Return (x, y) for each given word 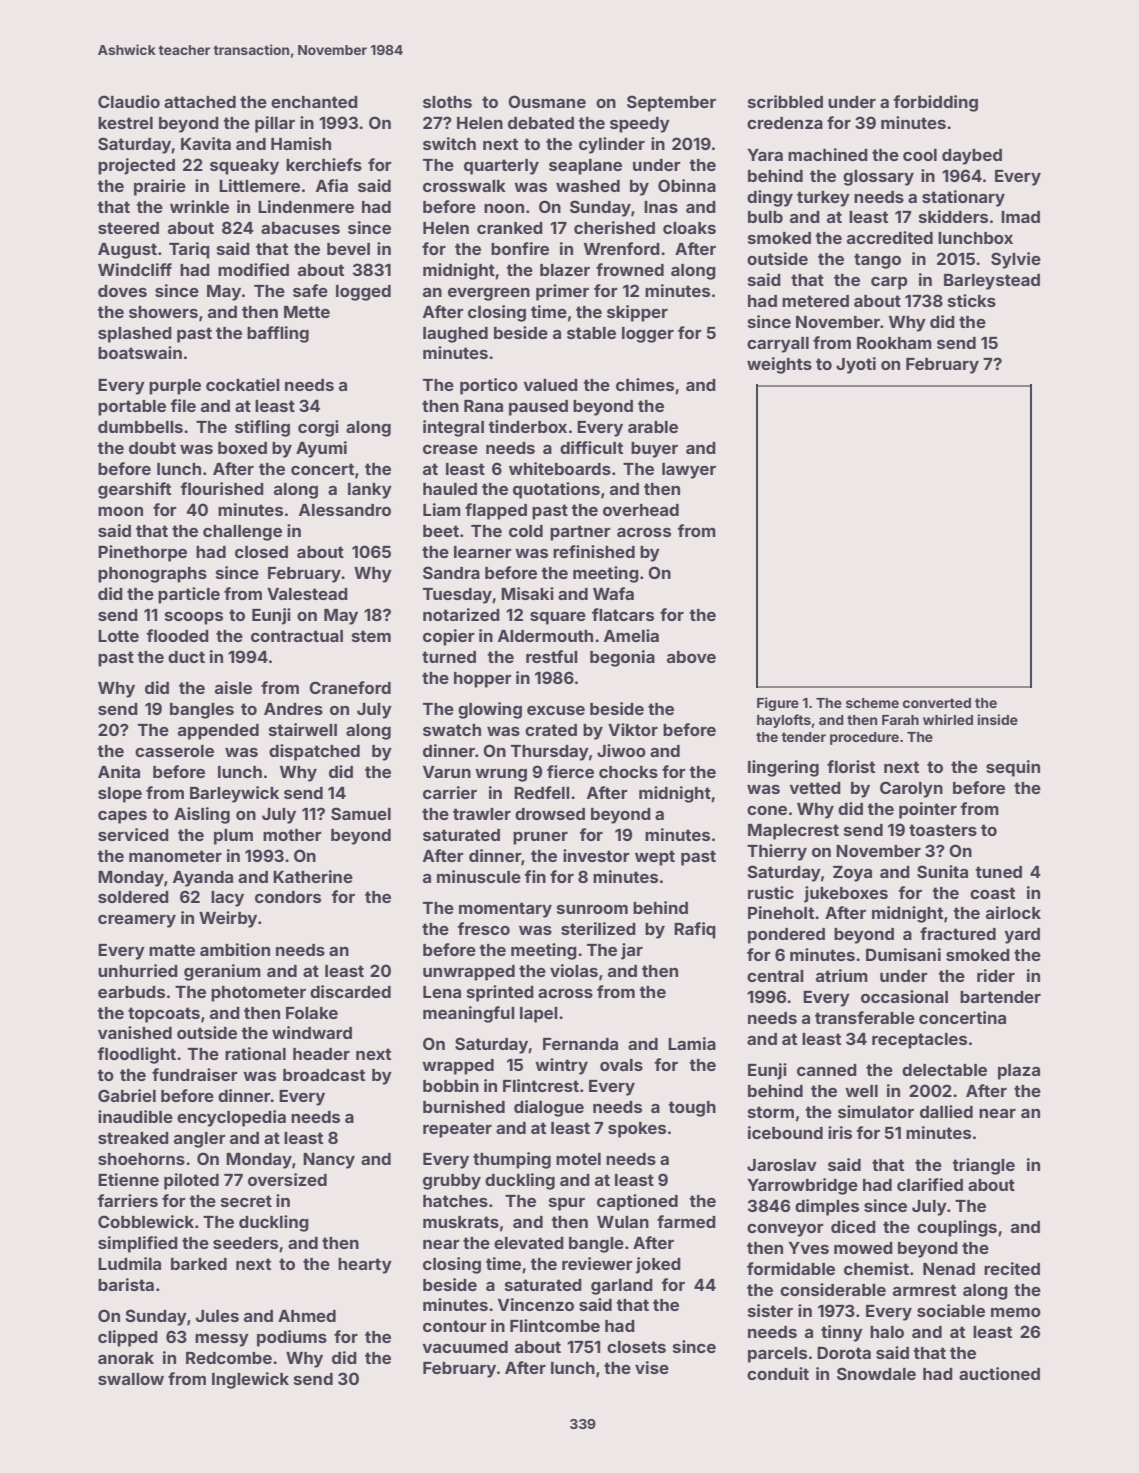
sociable (951, 1310)
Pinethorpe (142, 553)
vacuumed (465, 1347)
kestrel (125, 123)
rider (996, 975)
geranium (222, 972)
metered (815, 301)
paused (538, 408)
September (671, 103)
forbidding (935, 103)
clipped (128, 1338)
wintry (561, 1066)
